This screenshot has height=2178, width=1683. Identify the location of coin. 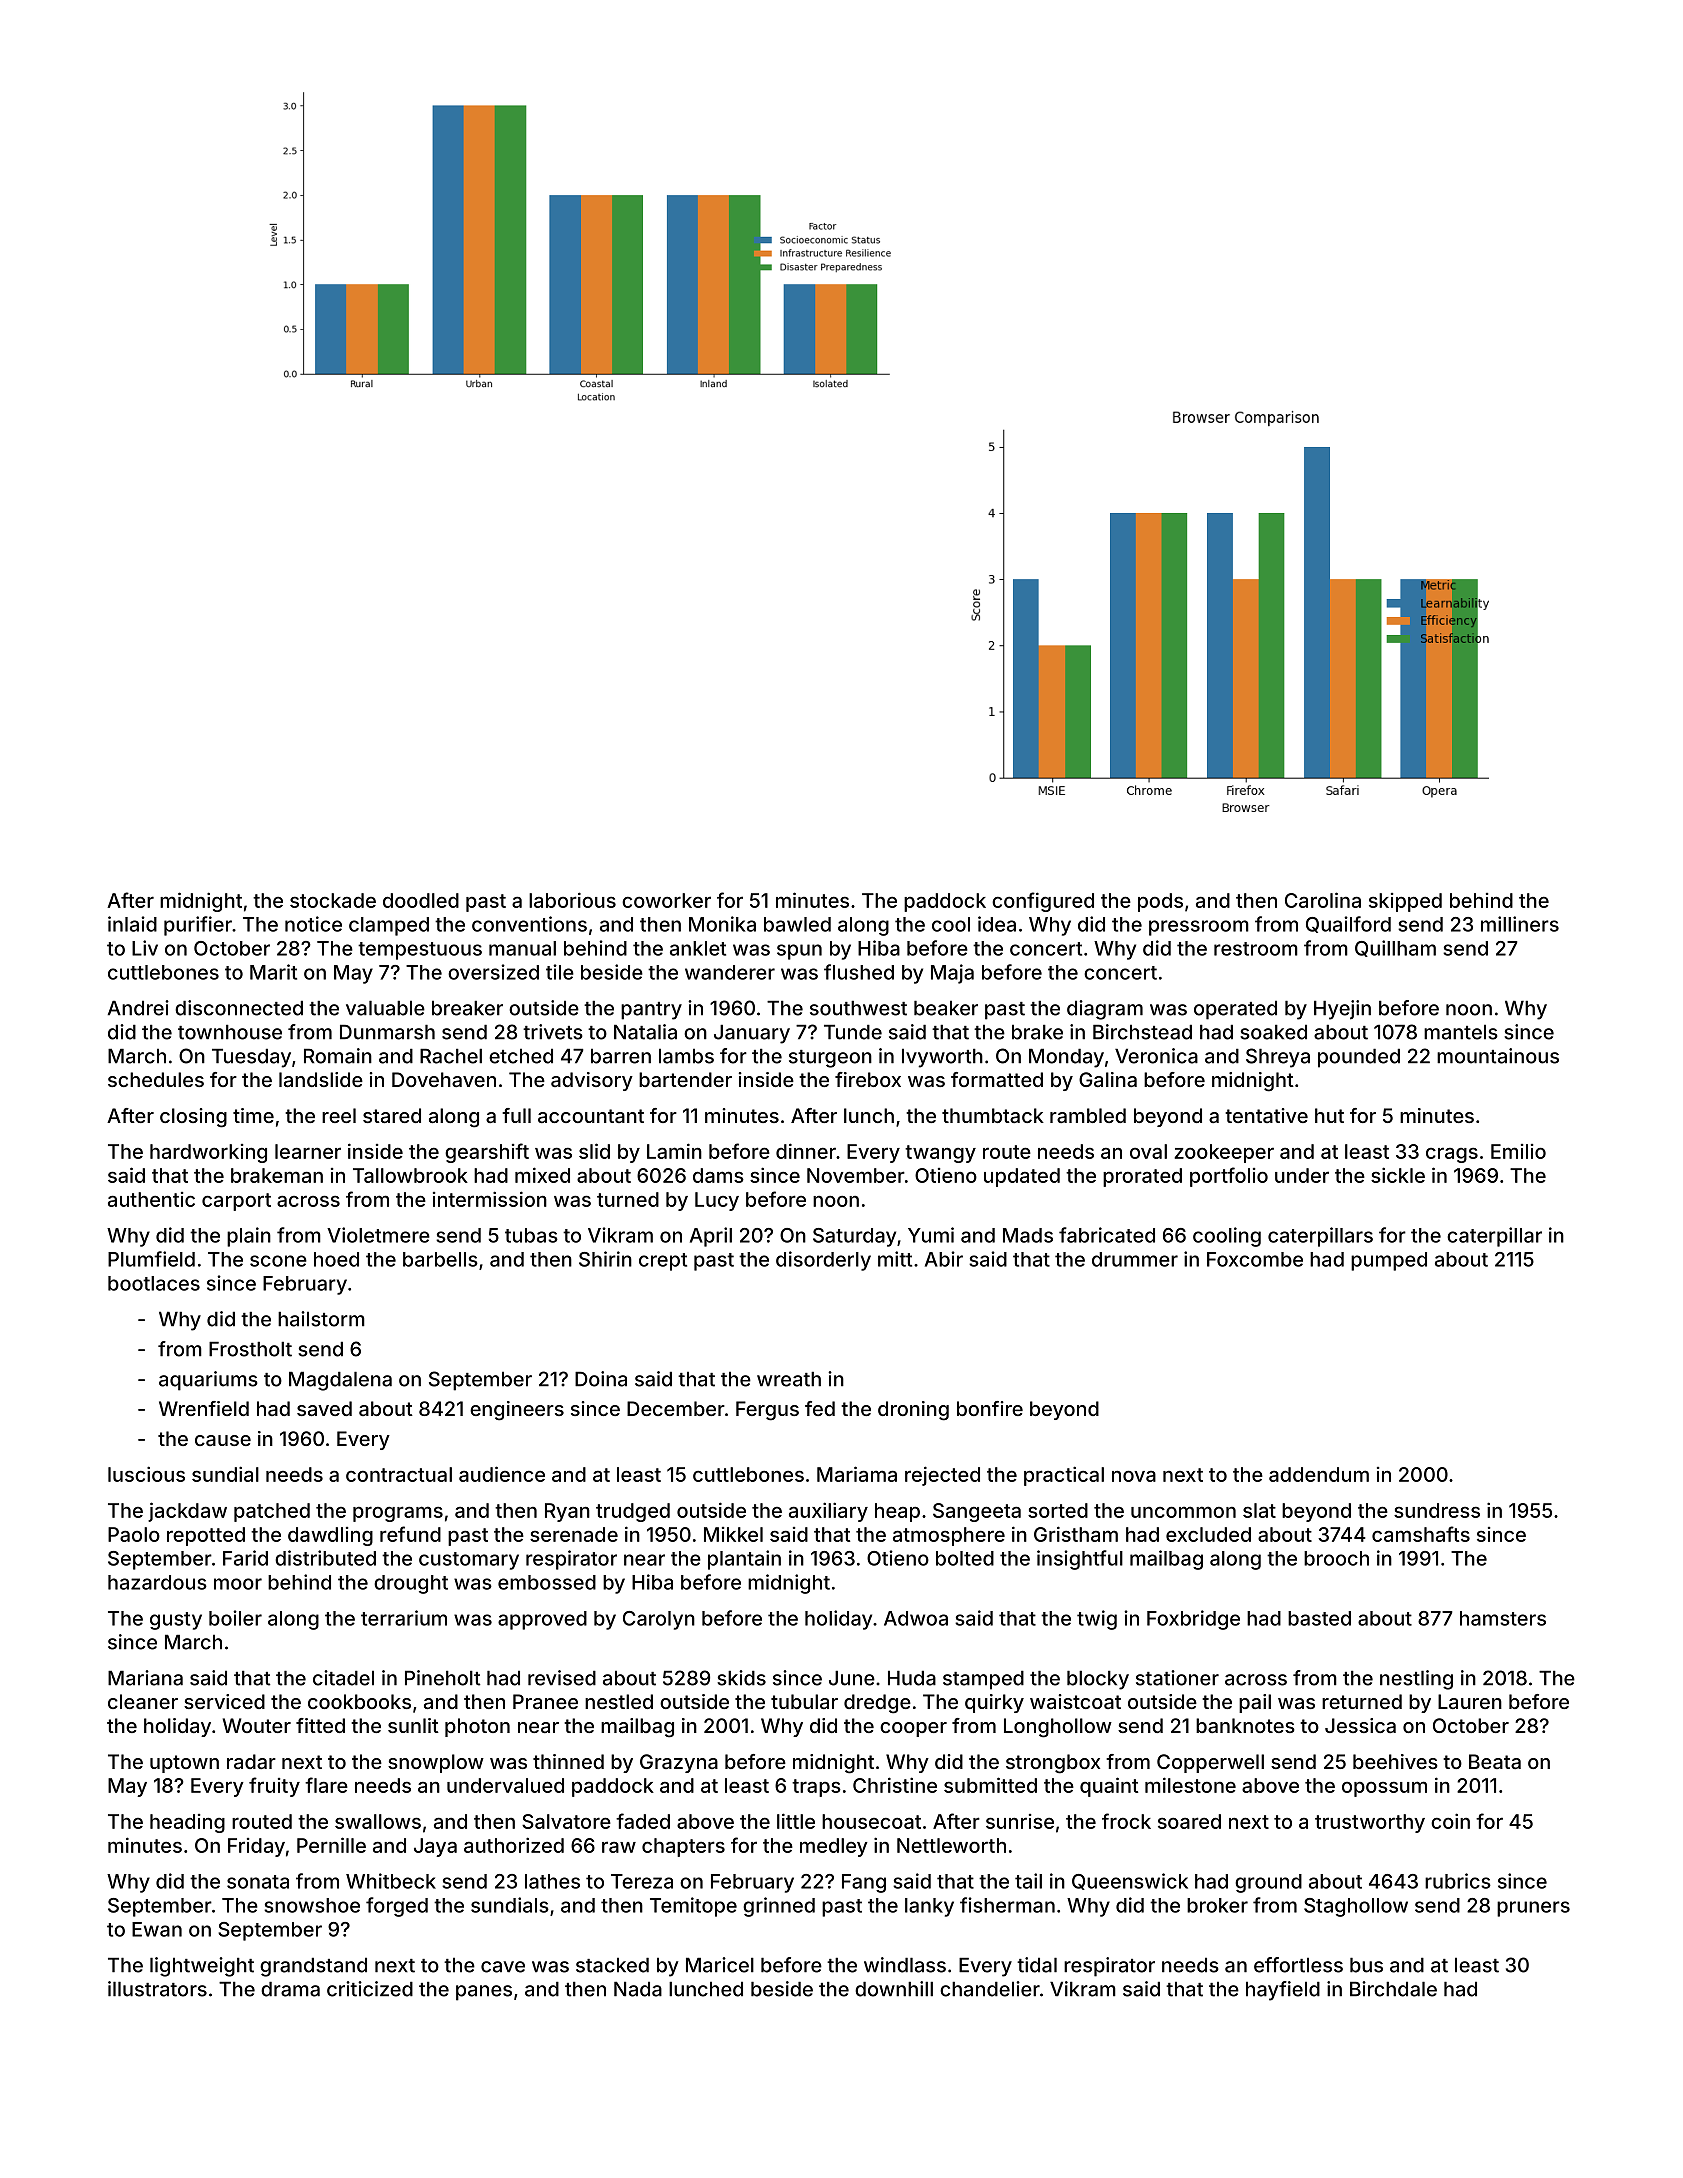
(1450, 1821).
